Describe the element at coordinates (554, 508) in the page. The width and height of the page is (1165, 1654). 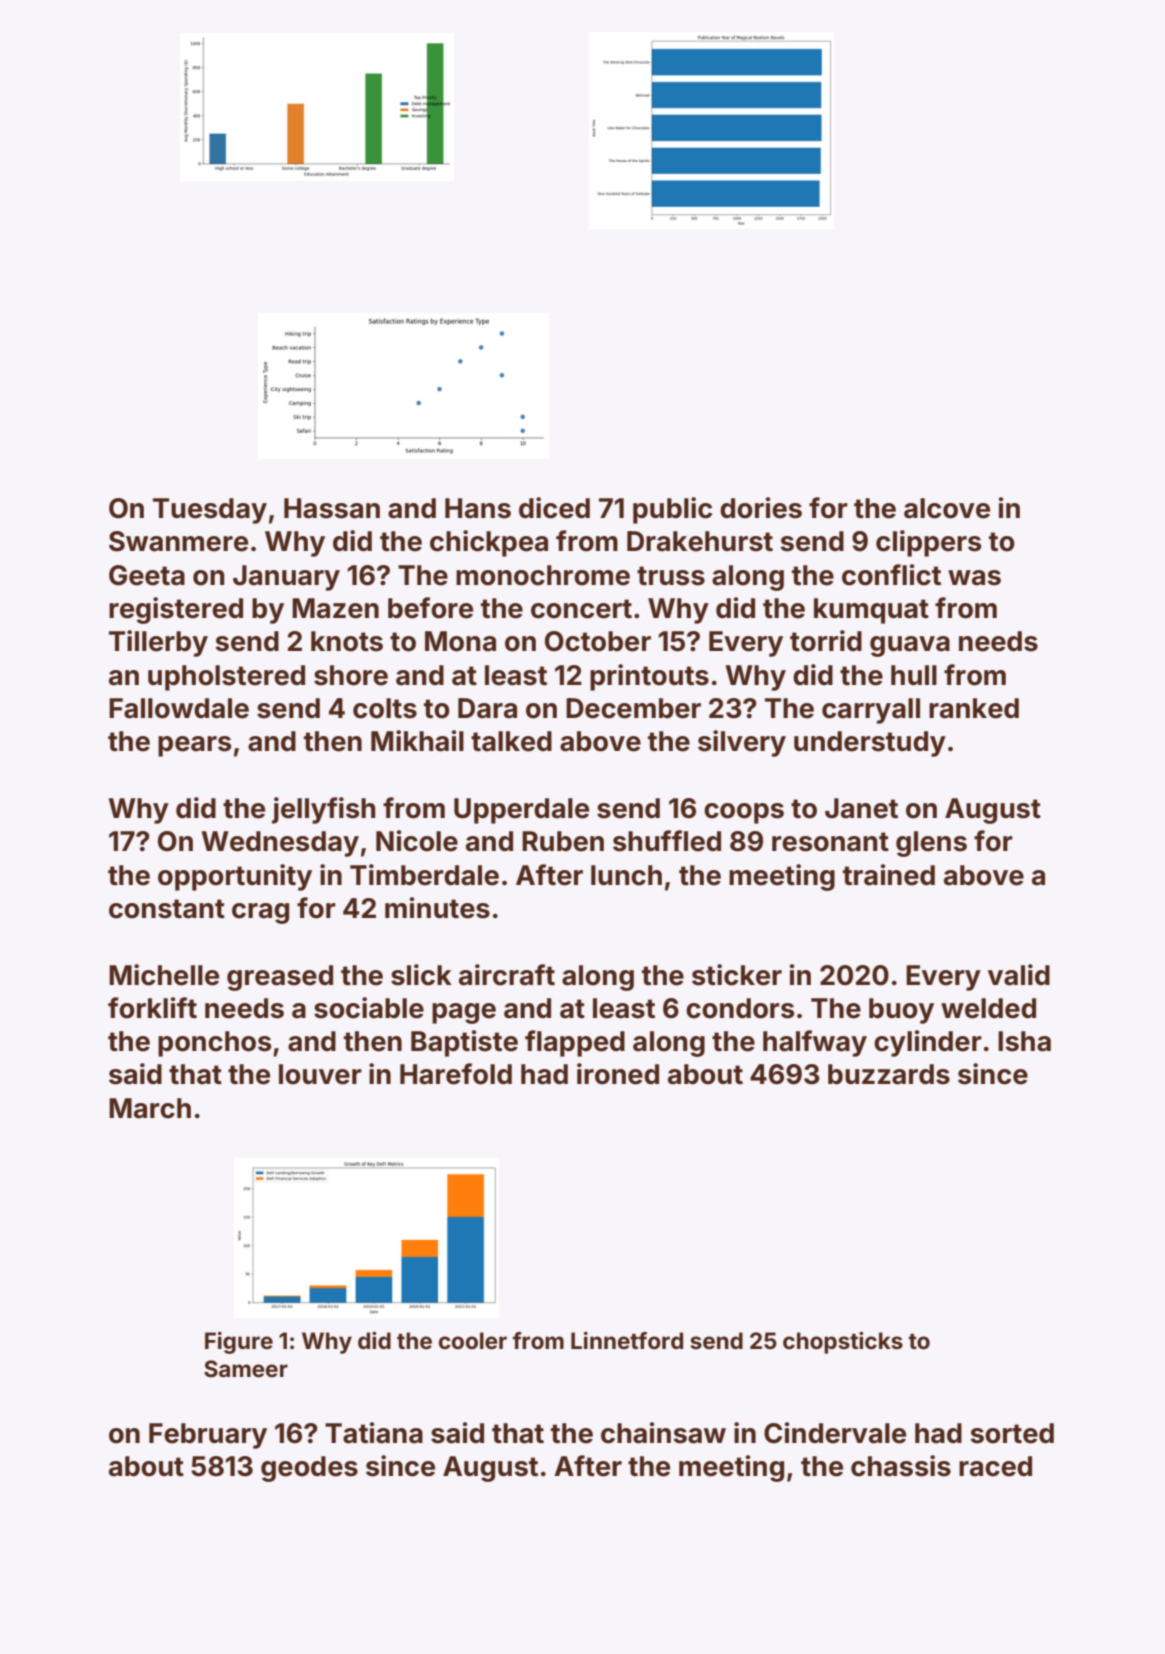
I see `diced` at that location.
